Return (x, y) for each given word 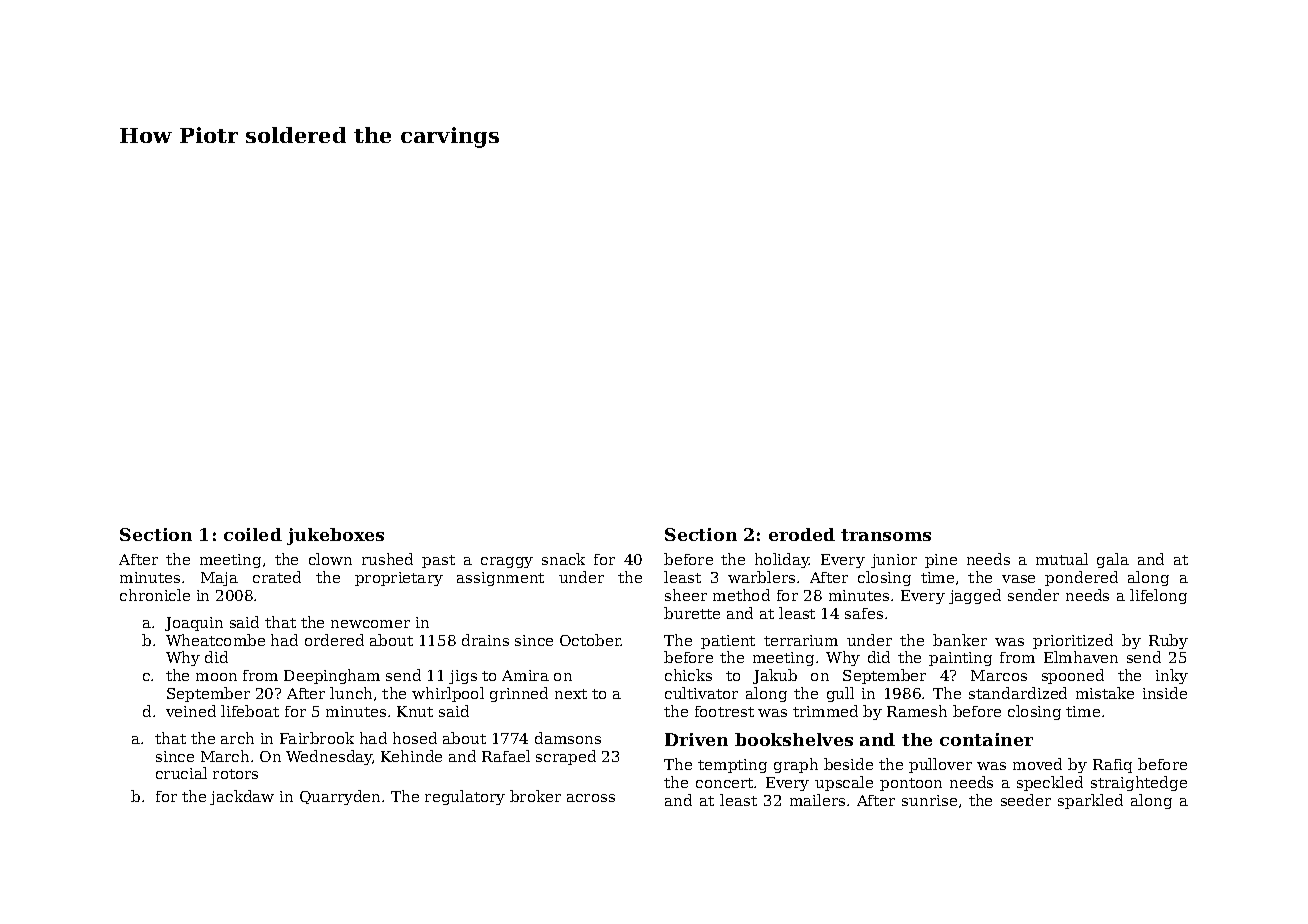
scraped (566, 757)
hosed (415, 738)
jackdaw (242, 797)
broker (535, 796)
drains (485, 640)
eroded (802, 534)
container (986, 739)
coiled (253, 534)
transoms (886, 535)
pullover (940, 765)
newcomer (370, 624)
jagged (975, 596)
